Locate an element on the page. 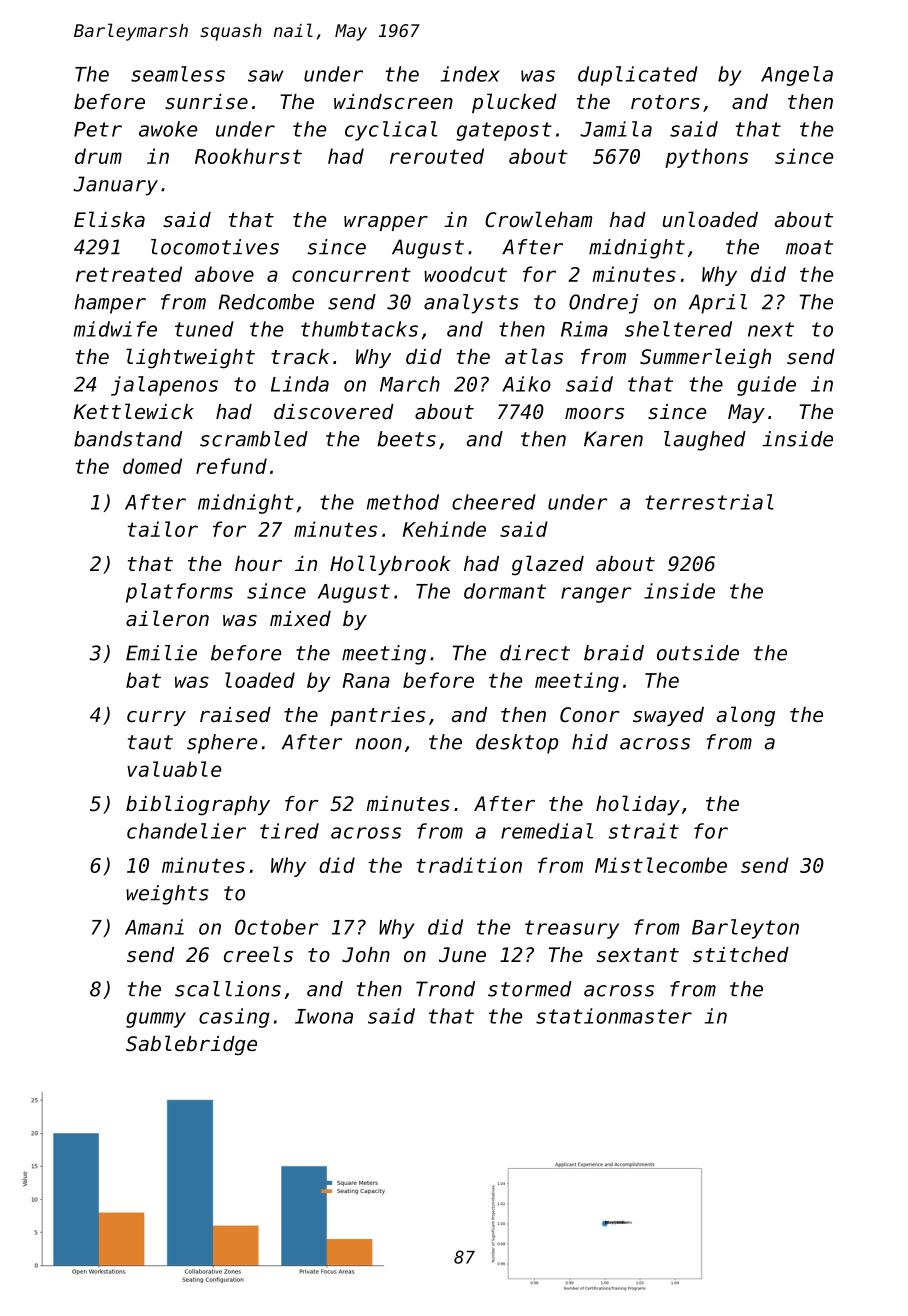 This page has height=1316, width=908. saw is located at coordinates (265, 76).
